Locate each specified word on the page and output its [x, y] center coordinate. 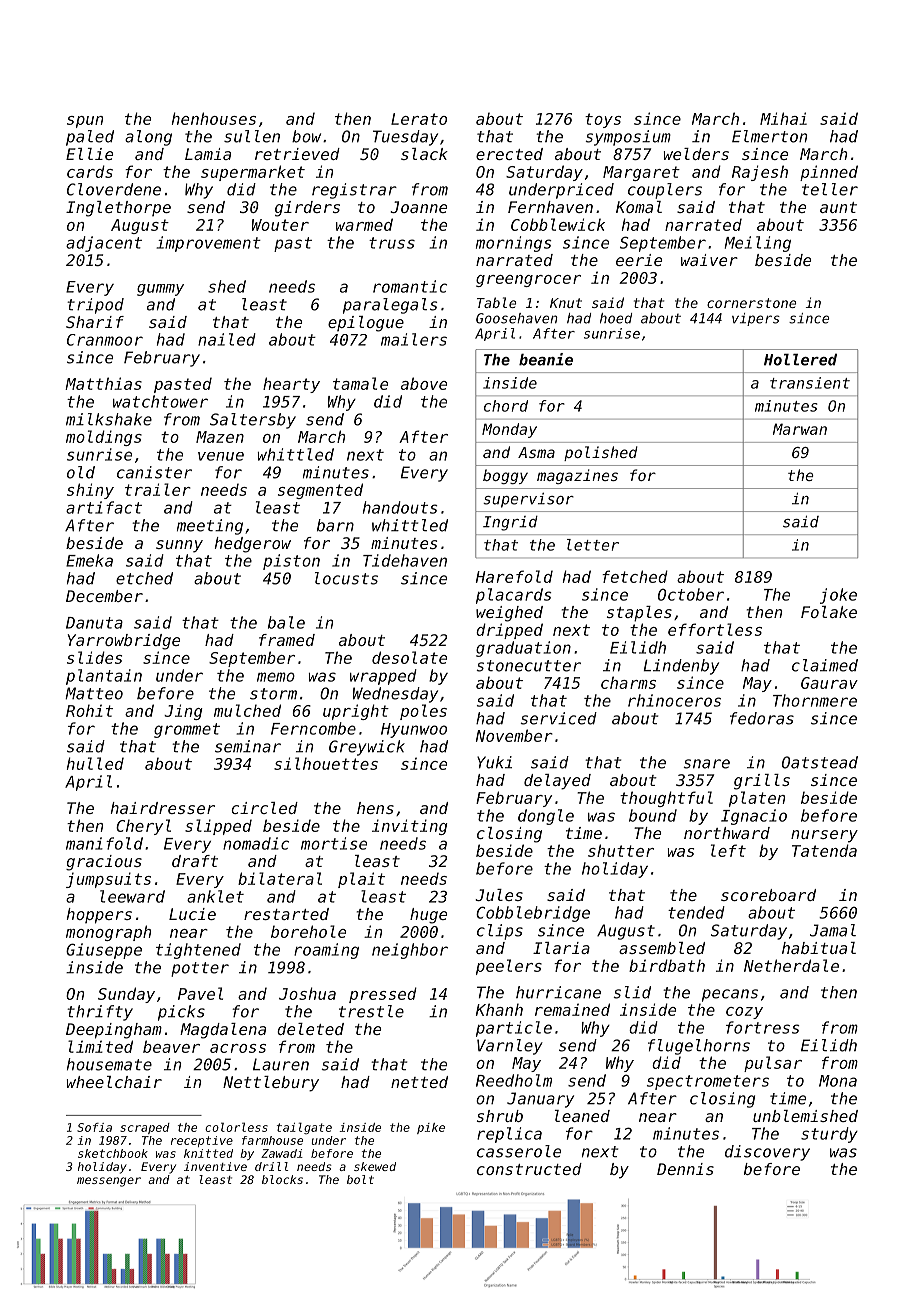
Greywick [367, 748]
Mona [838, 1081]
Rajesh [760, 173]
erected [509, 154]
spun [85, 122]
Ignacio [754, 817]
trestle [371, 1011]
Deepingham [114, 1031]
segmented [320, 491]
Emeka [89, 560]
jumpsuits [108, 880]
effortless [715, 629]
